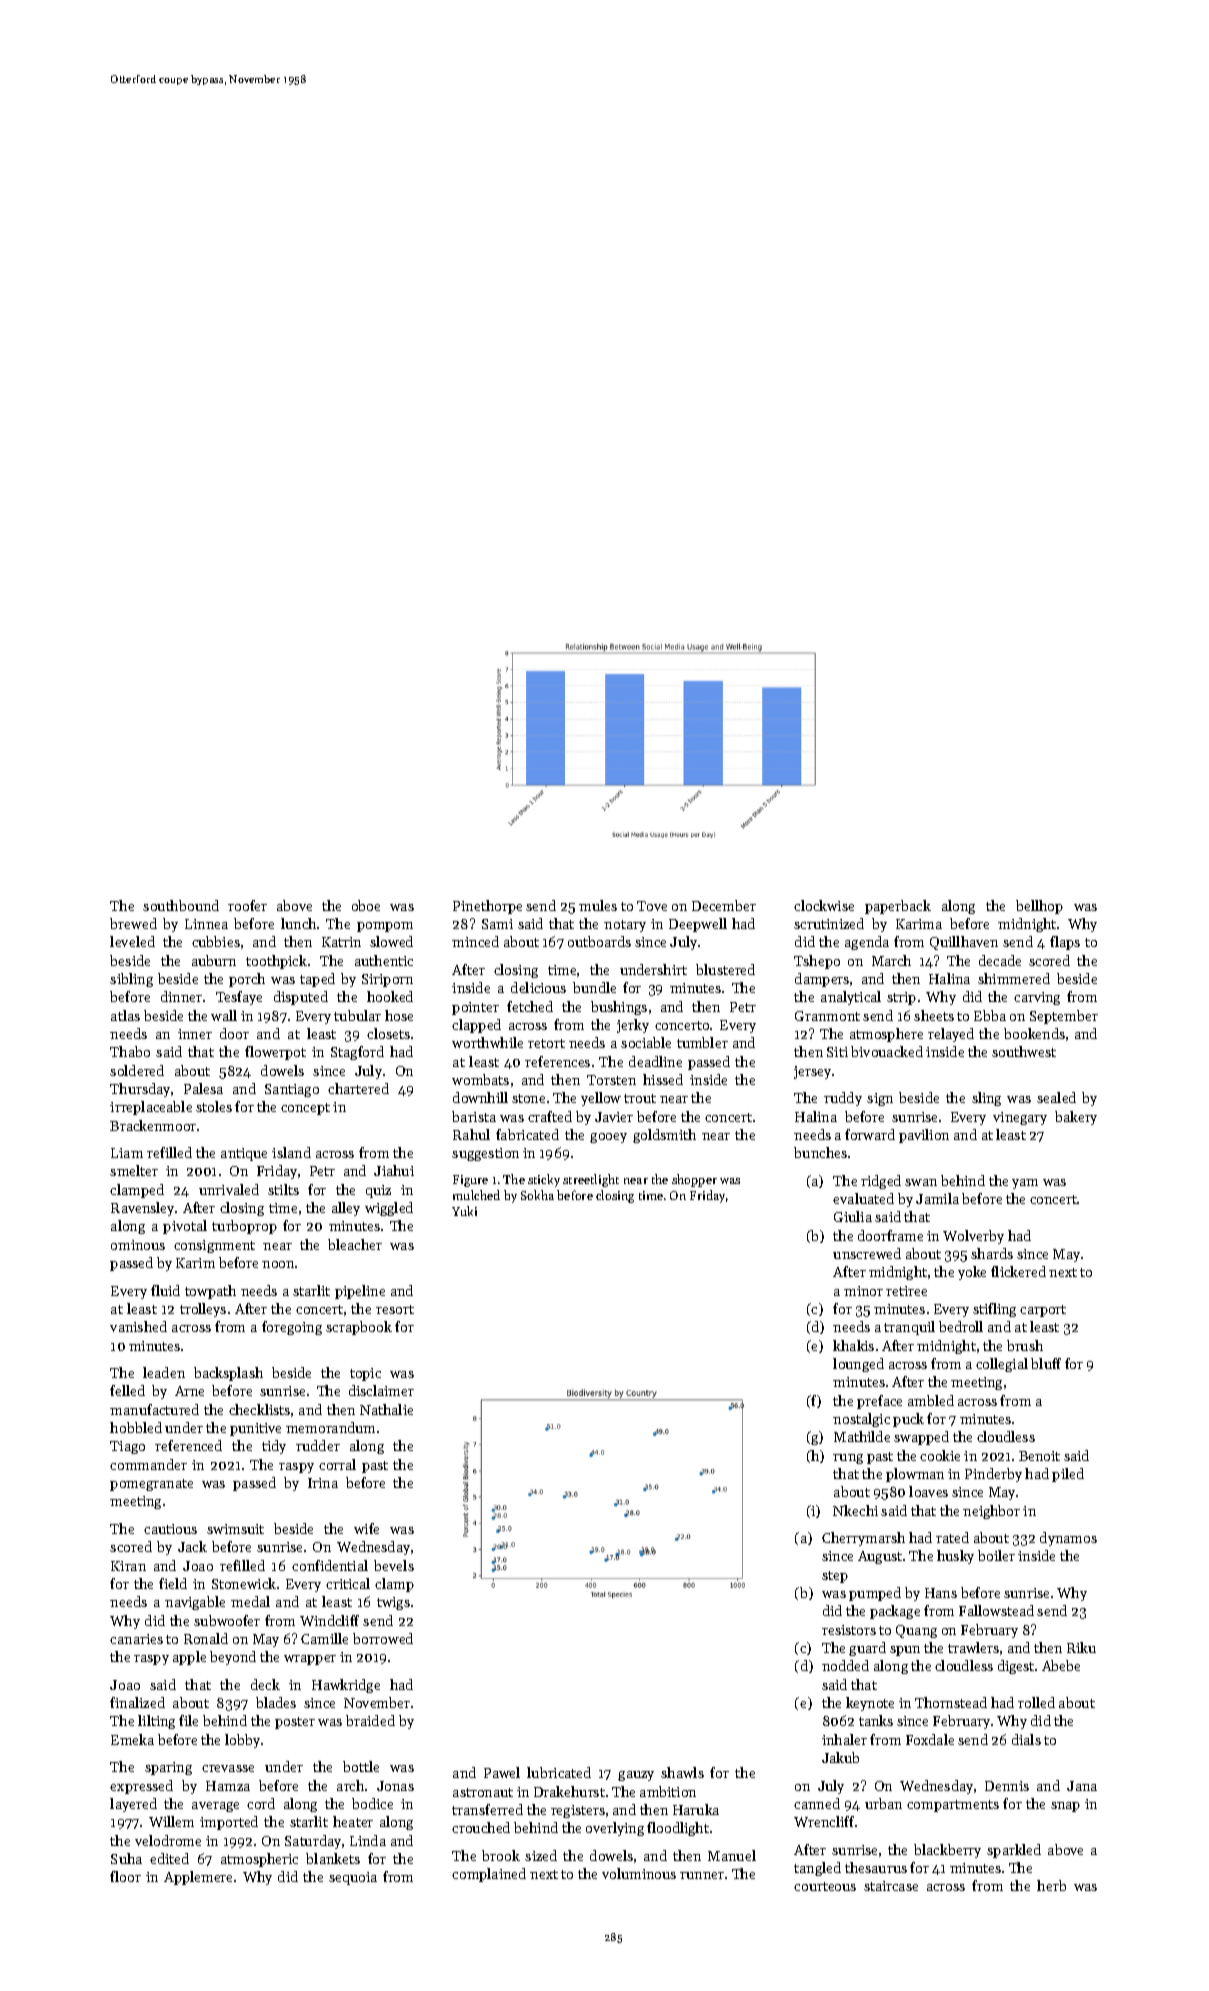 The width and height of the screenshot is (1209, 1991). Describe the element at coordinates (853, 1345) in the screenshot. I see `khakis` at that location.
